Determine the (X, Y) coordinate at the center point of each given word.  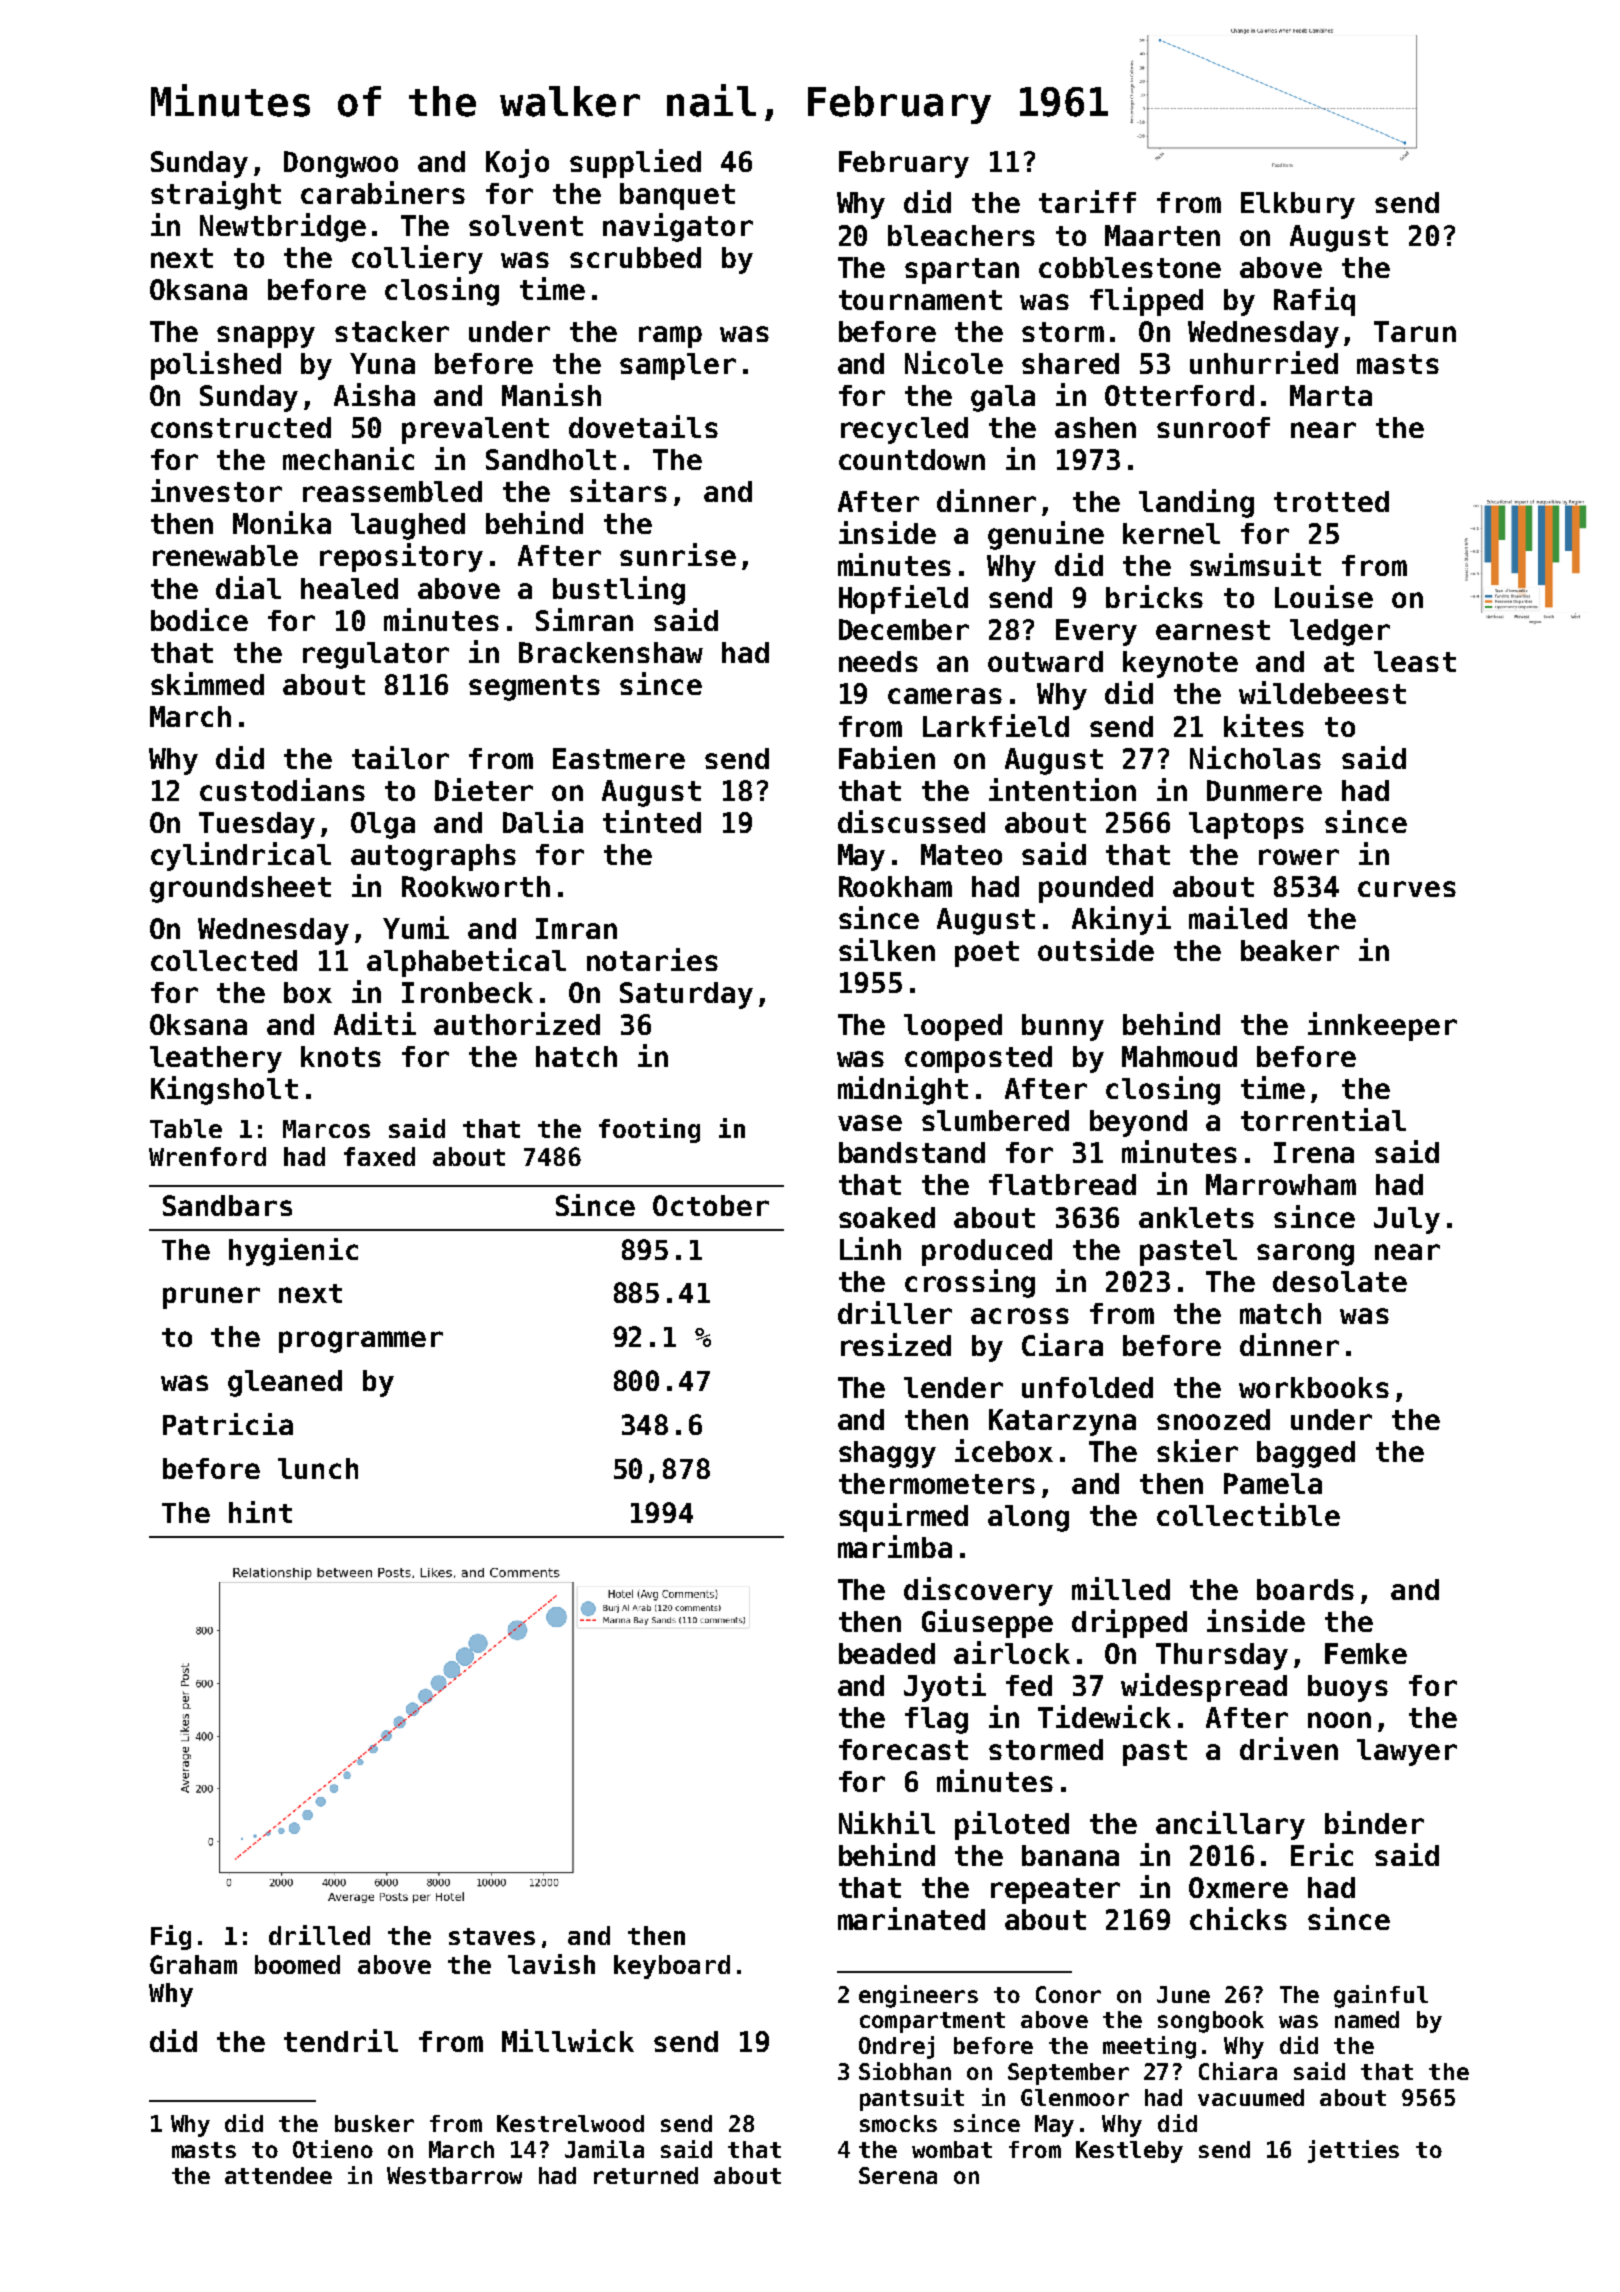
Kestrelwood (570, 2123)
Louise (1324, 596)
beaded (887, 1653)
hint (260, 1512)
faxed (379, 1156)
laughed (408, 526)
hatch (576, 1056)
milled (1121, 1588)
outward (1045, 661)
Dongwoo (341, 164)
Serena (898, 2175)
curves (1407, 889)
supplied (635, 163)
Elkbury (1298, 205)
